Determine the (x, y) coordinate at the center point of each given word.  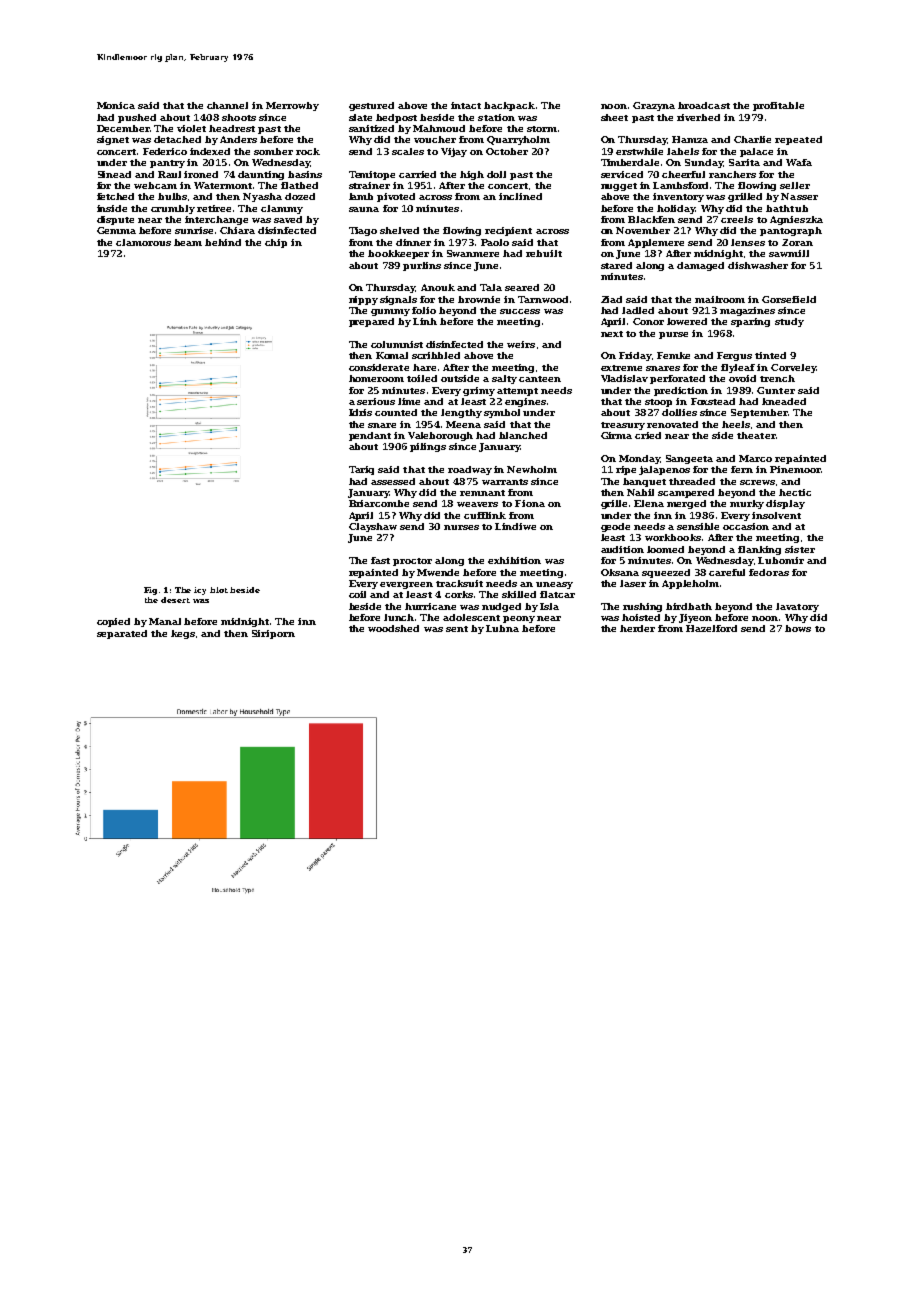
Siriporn (273, 634)
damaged (700, 266)
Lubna (502, 628)
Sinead (114, 174)
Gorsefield (789, 299)
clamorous (143, 242)
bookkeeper (398, 254)
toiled (422, 378)
